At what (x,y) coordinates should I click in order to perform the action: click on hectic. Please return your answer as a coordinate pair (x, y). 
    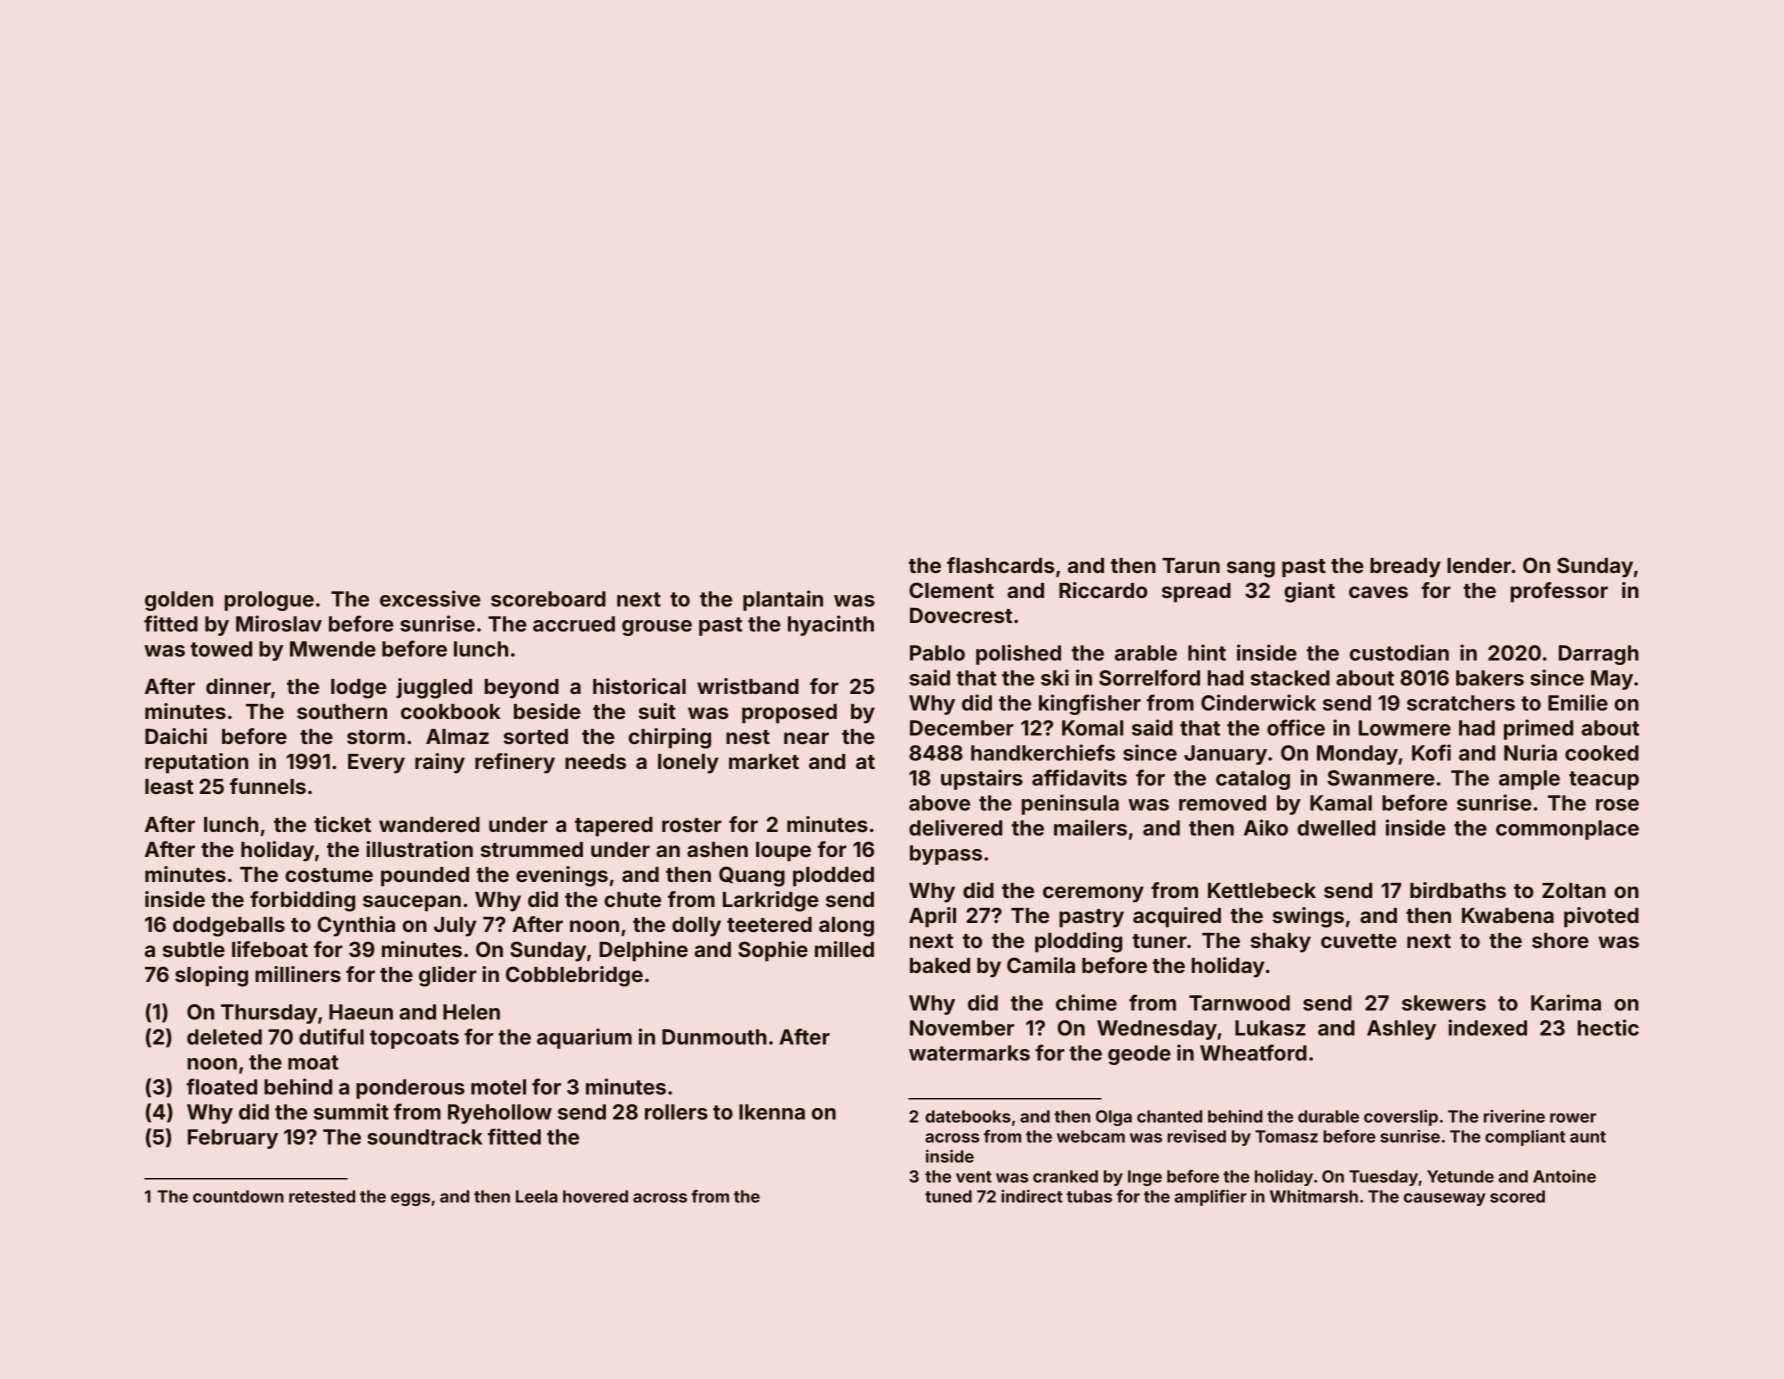
    Looking at the image, I should click on (1608, 1027).
